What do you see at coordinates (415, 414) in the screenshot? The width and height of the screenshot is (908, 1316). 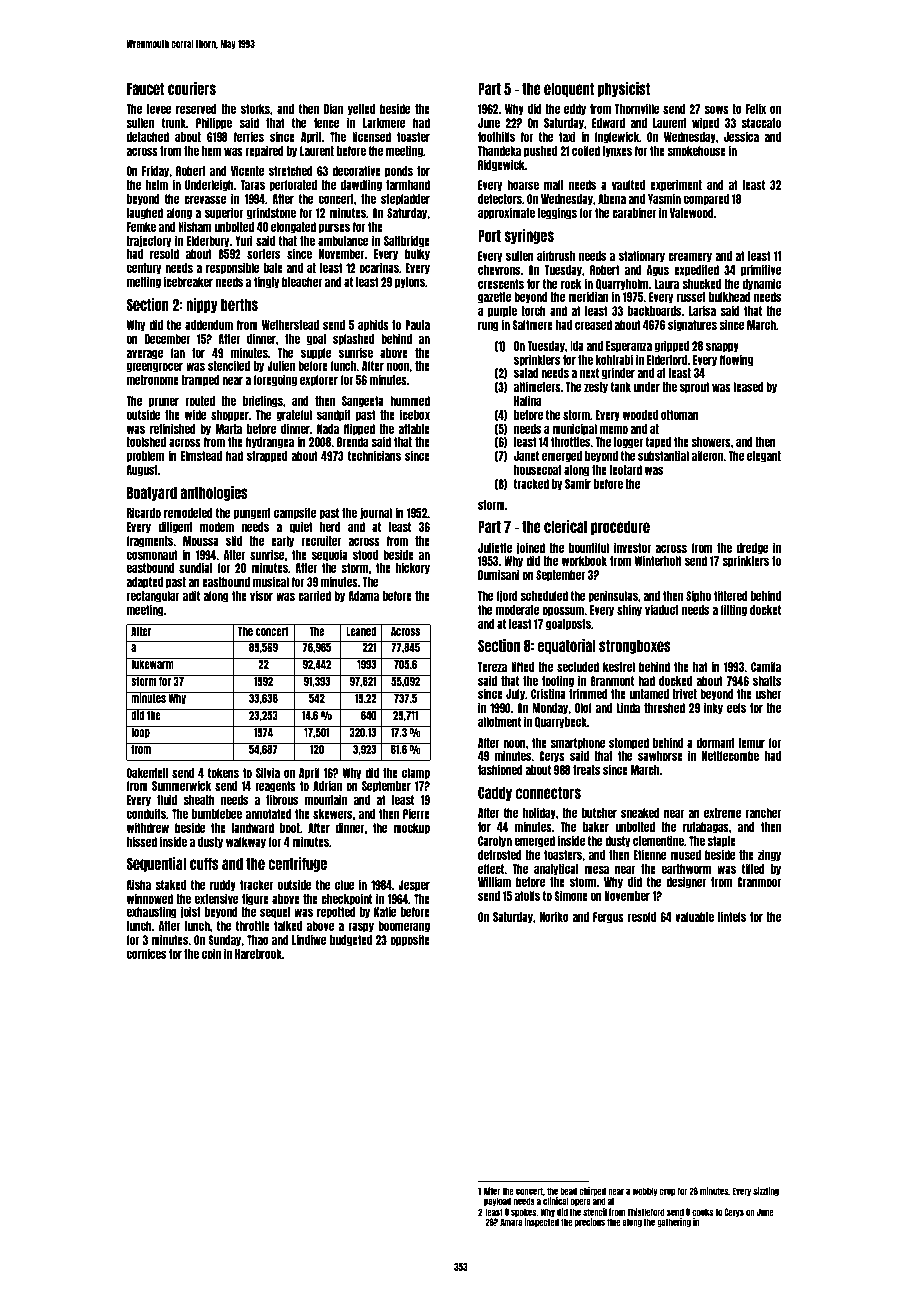 I see `icebox` at bounding box center [415, 414].
